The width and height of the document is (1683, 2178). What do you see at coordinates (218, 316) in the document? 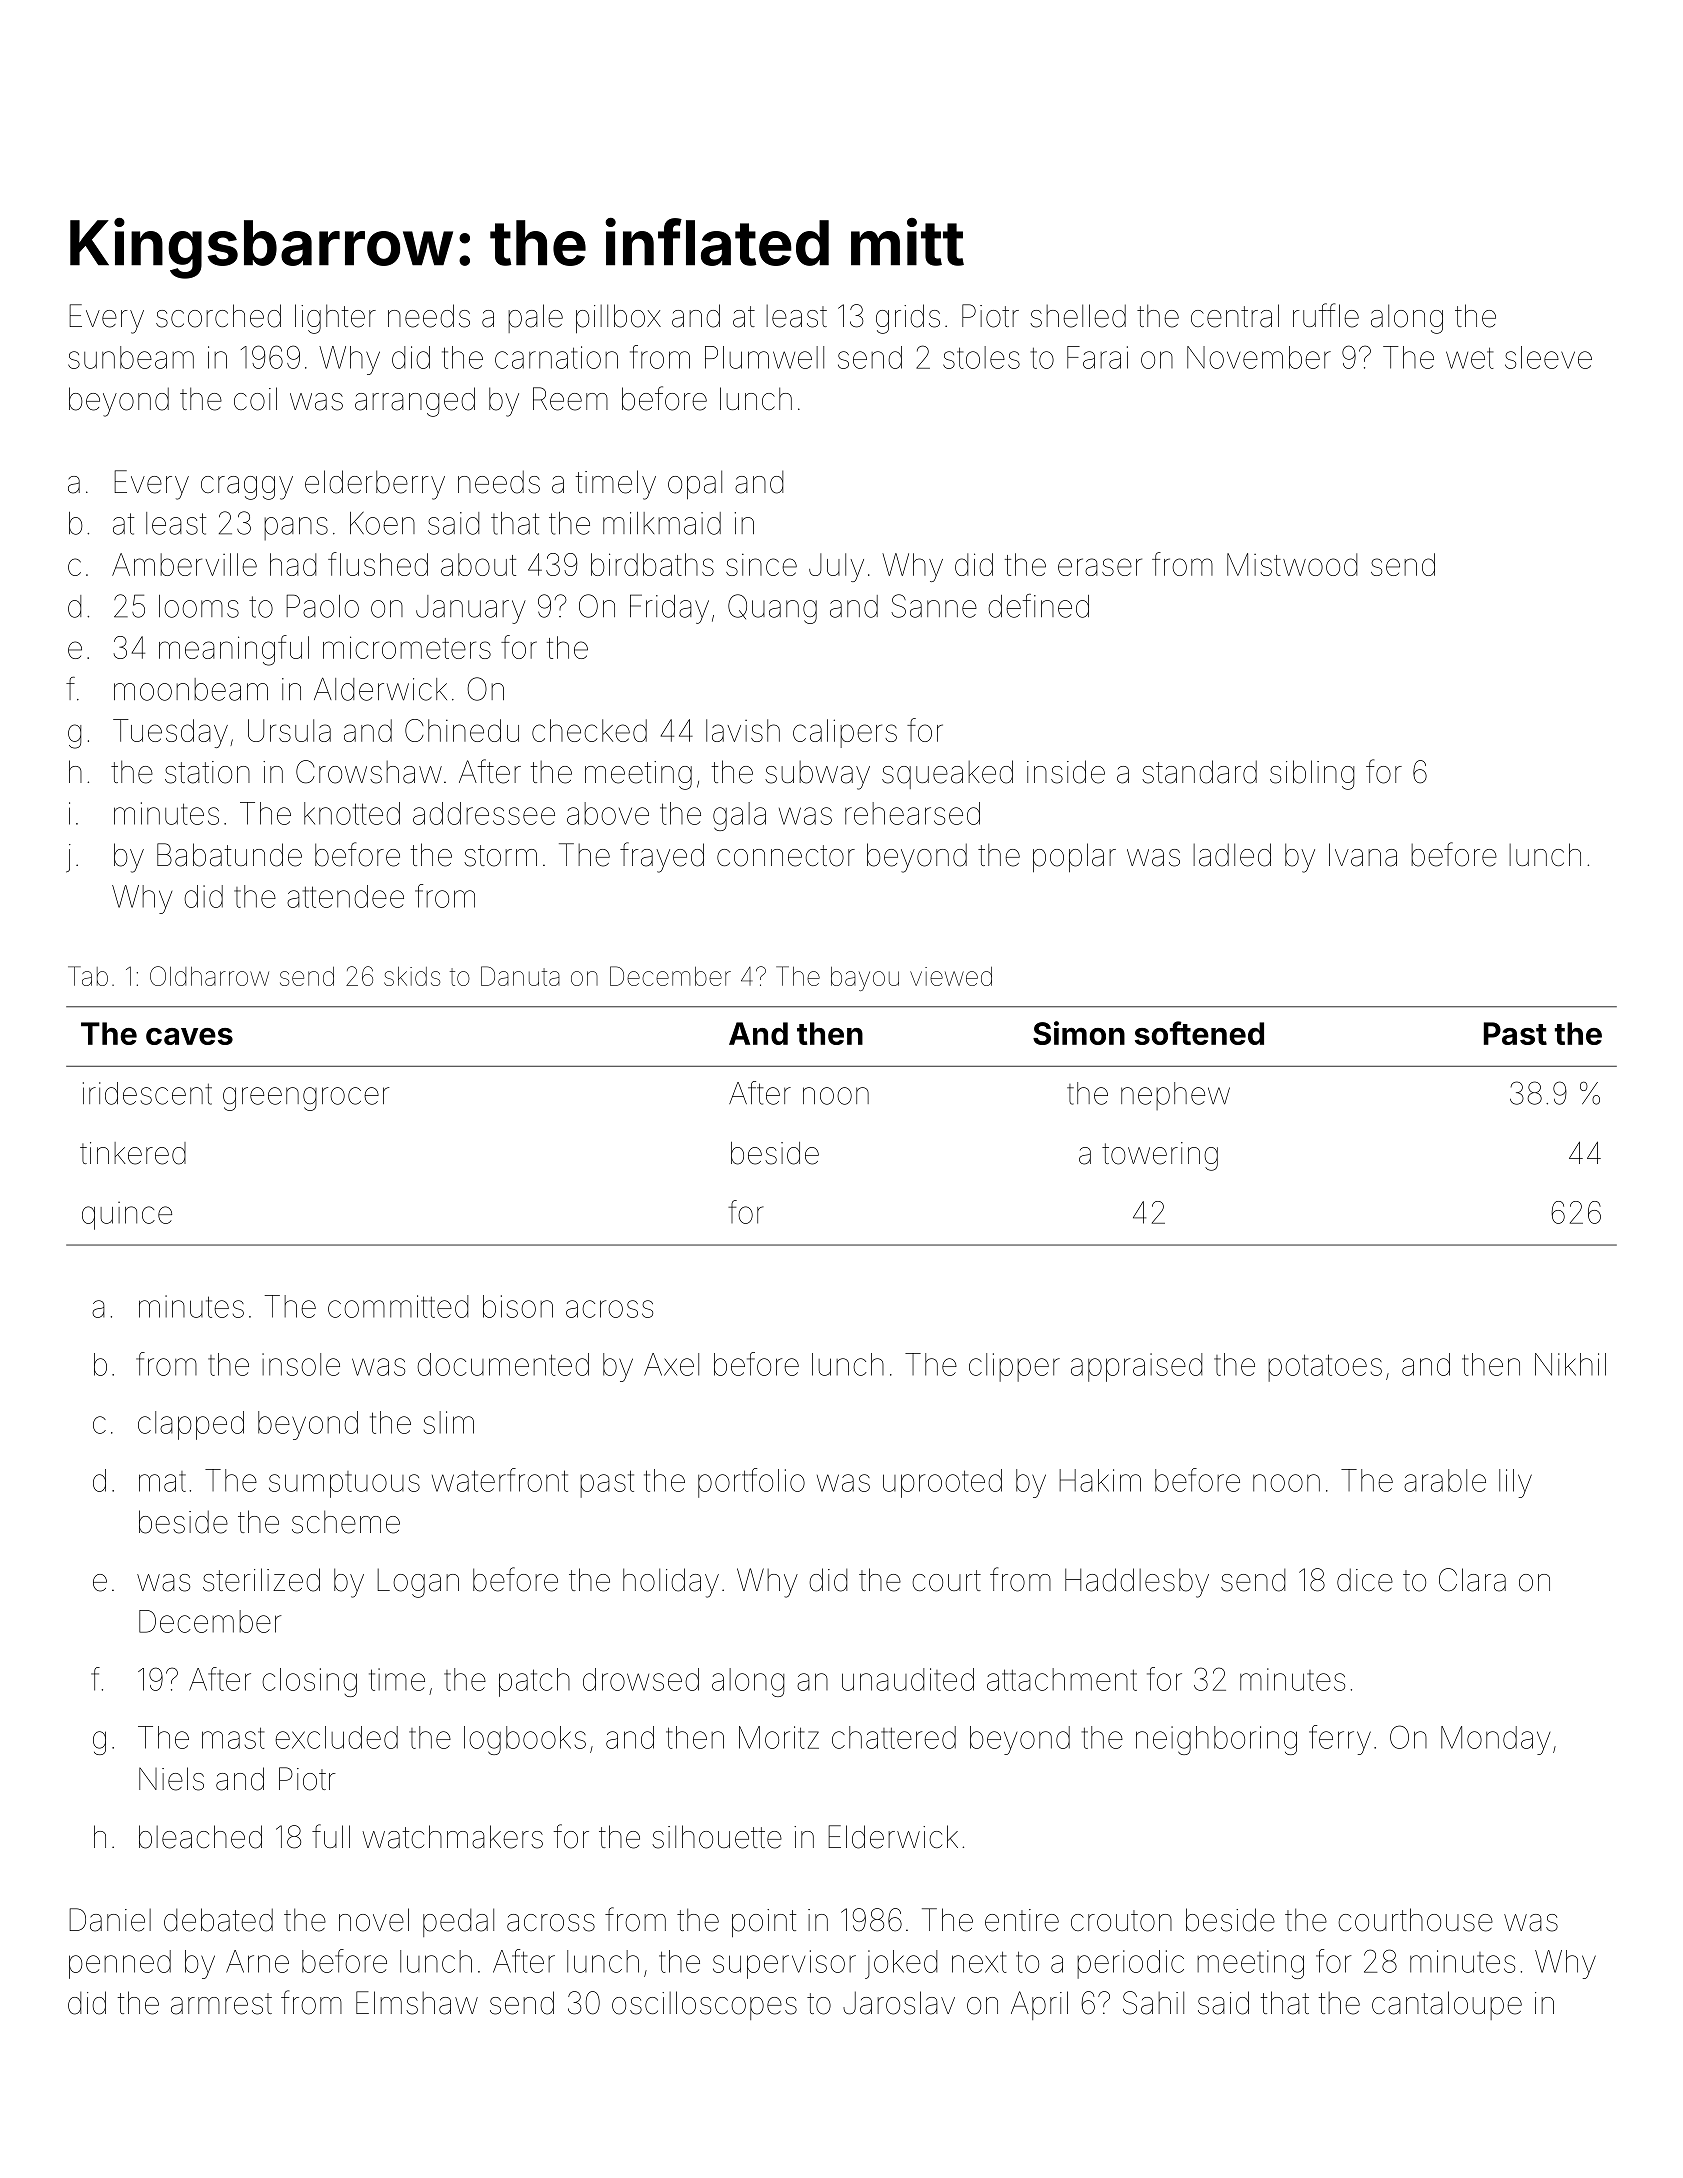
I see `scorched` at bounding box center [218, 316].
